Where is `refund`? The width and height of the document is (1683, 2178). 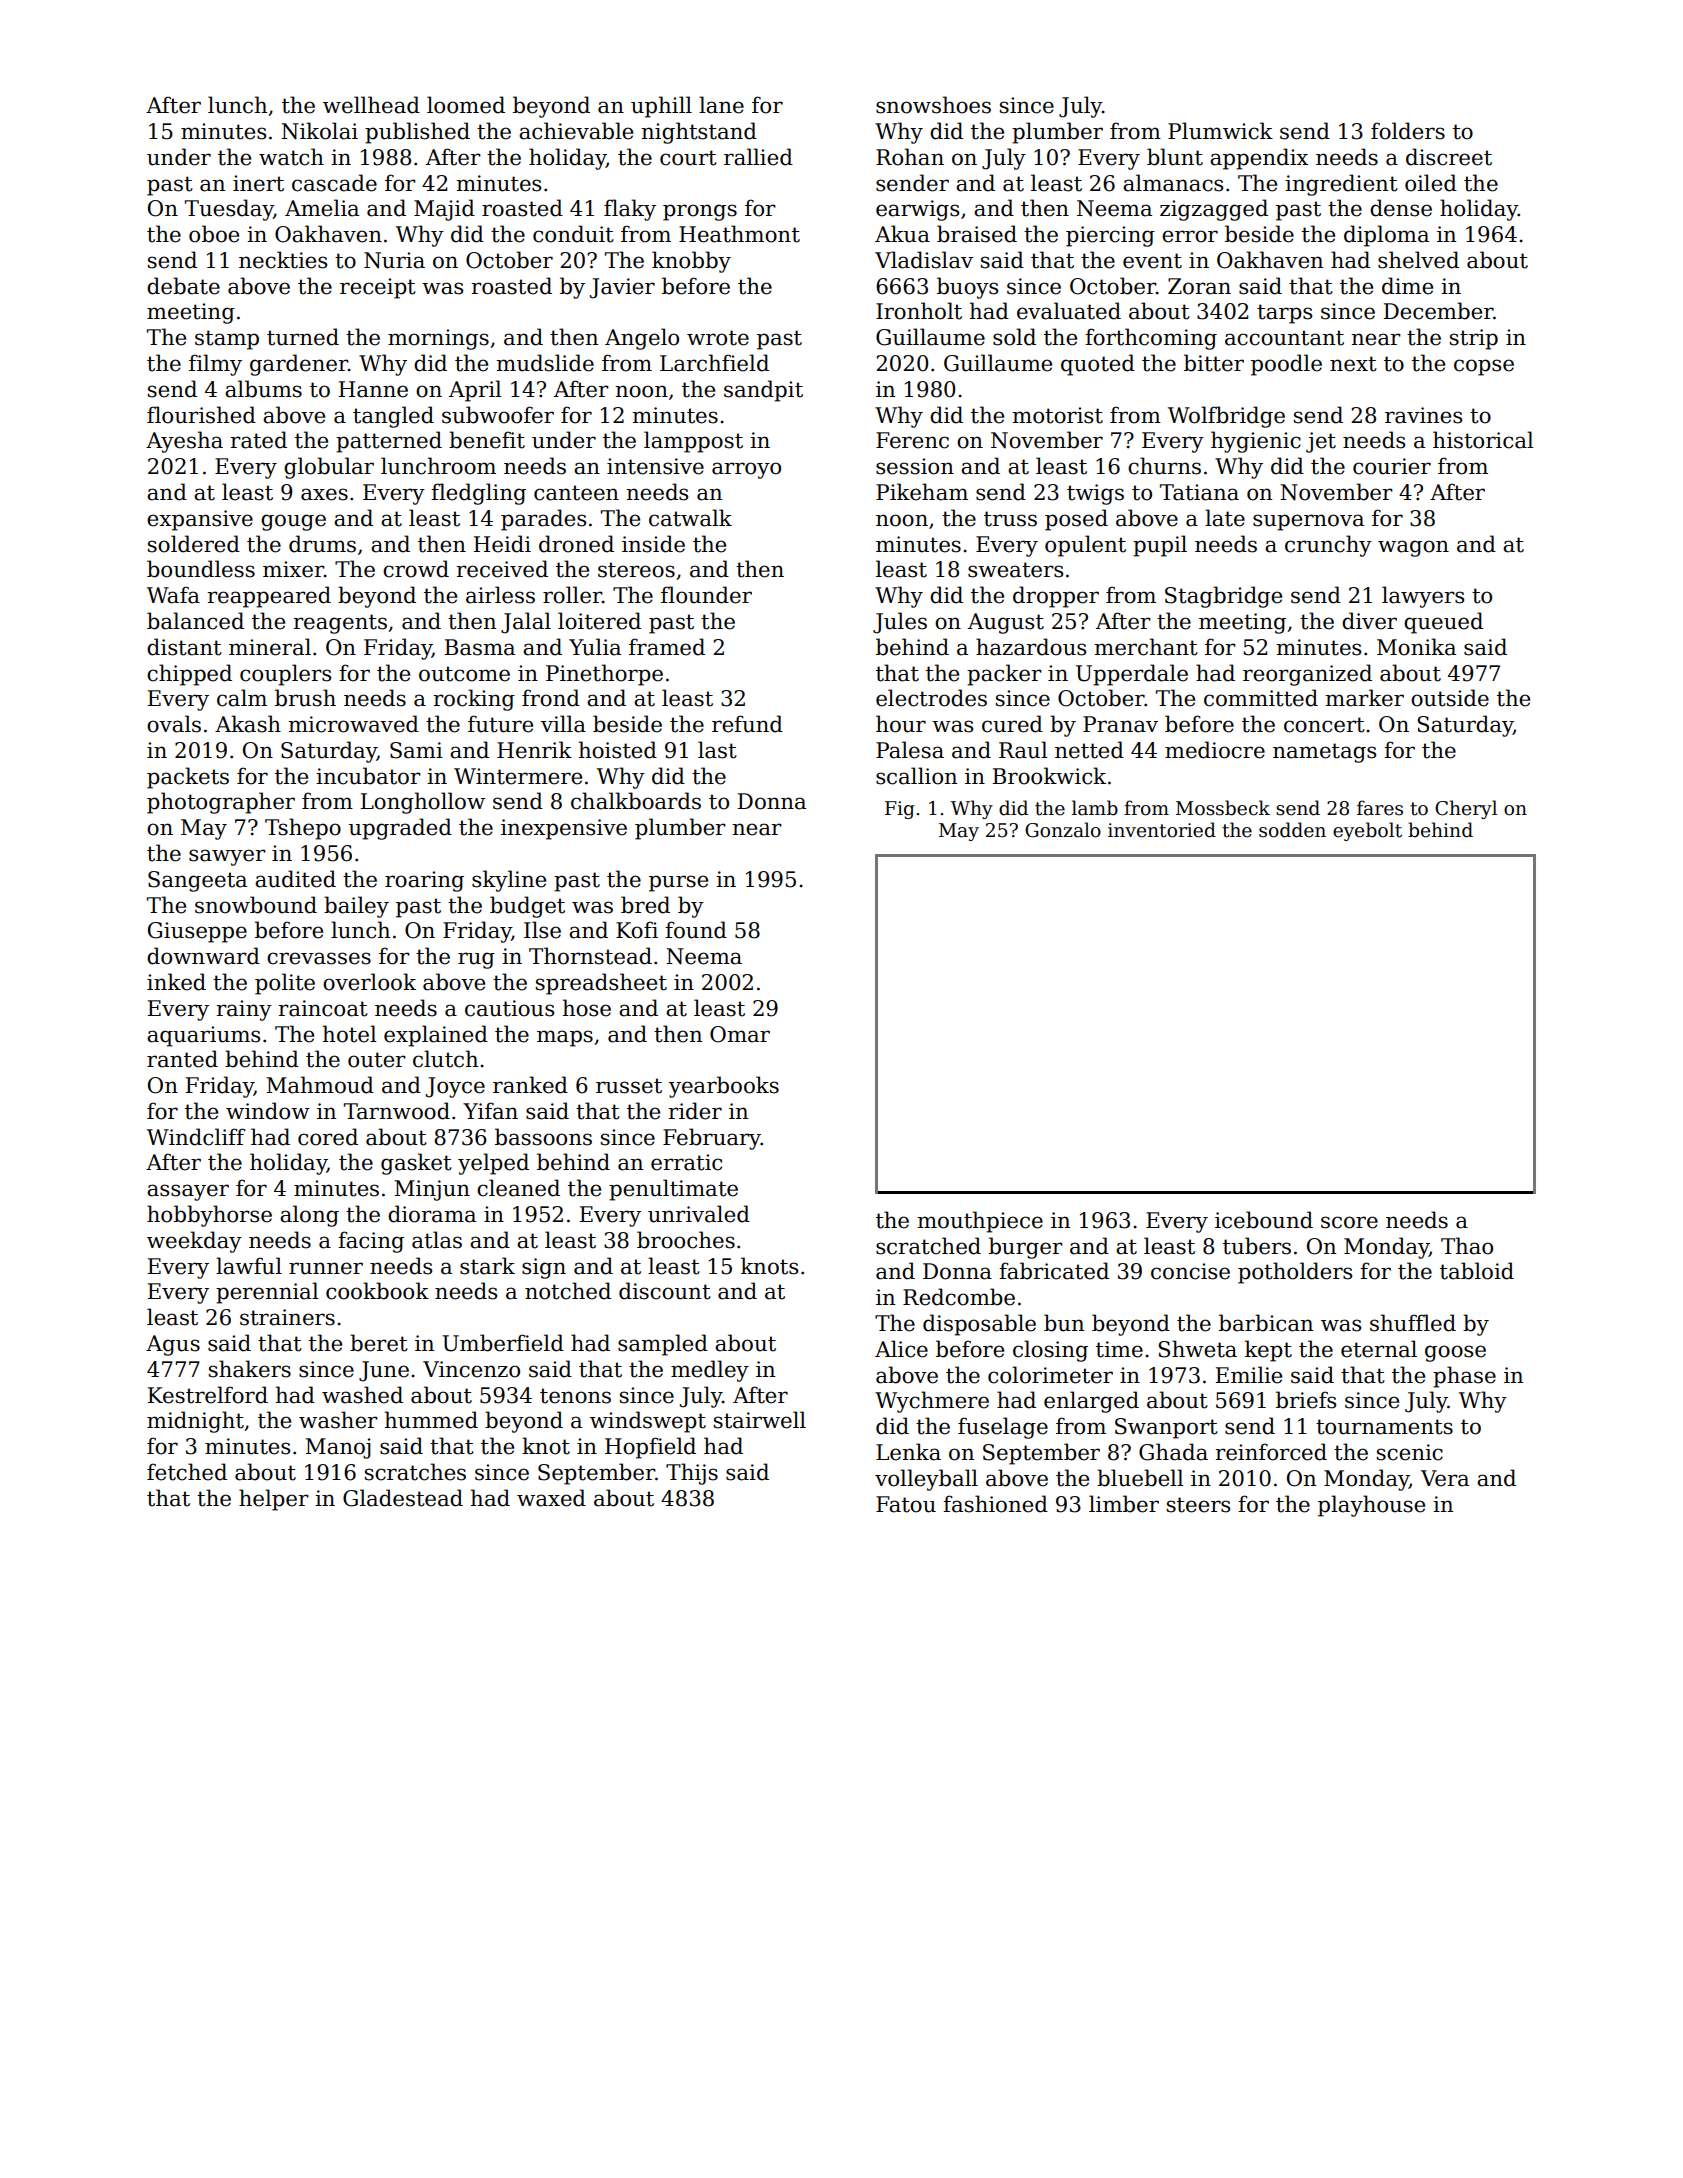 refund is located at coordinates (747, 724).
